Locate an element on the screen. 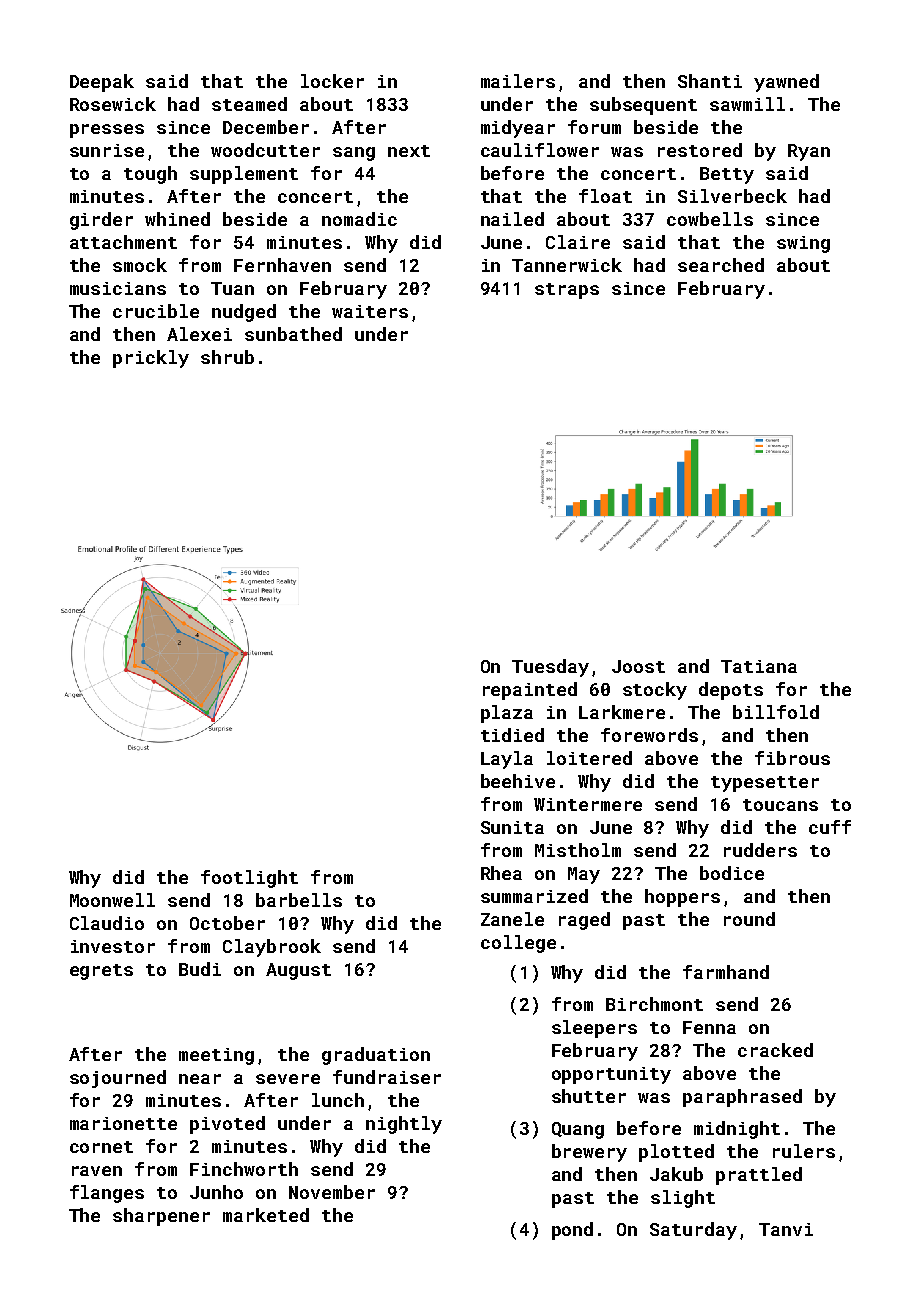 The height and width of the screenshot is (1308, 924). raven is located at coordinates (97, 1171).
